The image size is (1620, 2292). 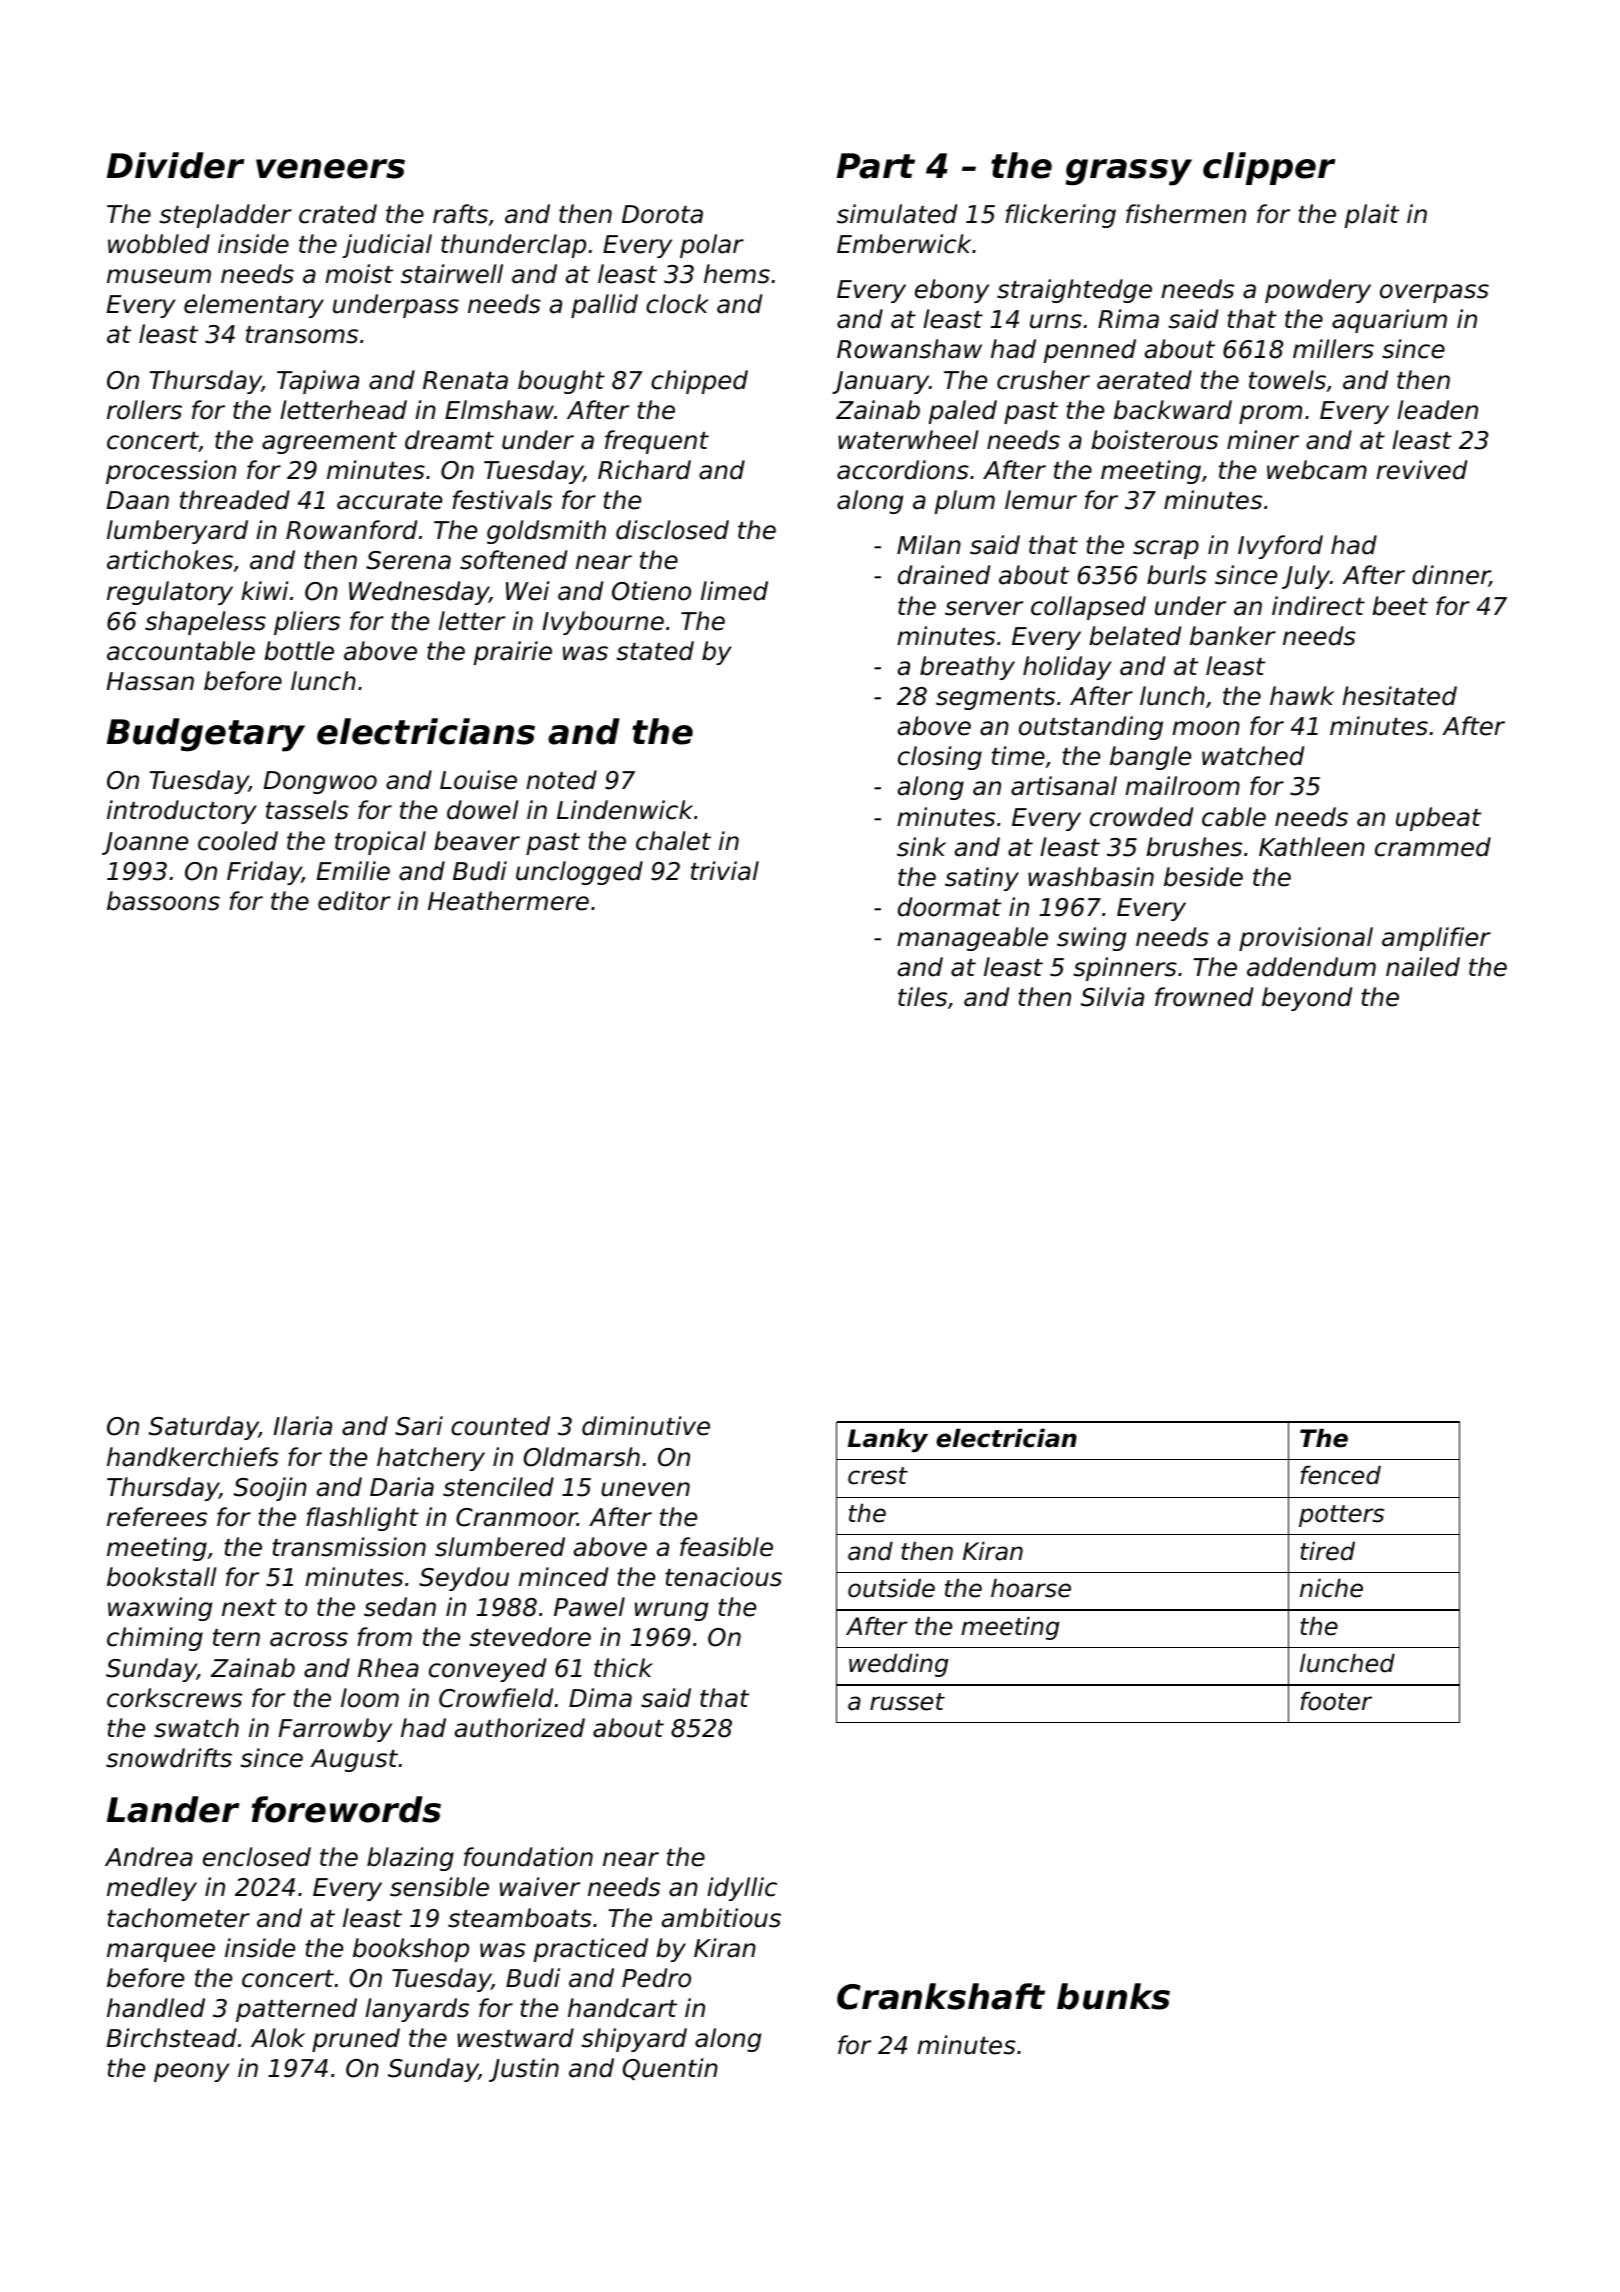 I want to click on Crankshaft, so click(x=941, y=1996).
